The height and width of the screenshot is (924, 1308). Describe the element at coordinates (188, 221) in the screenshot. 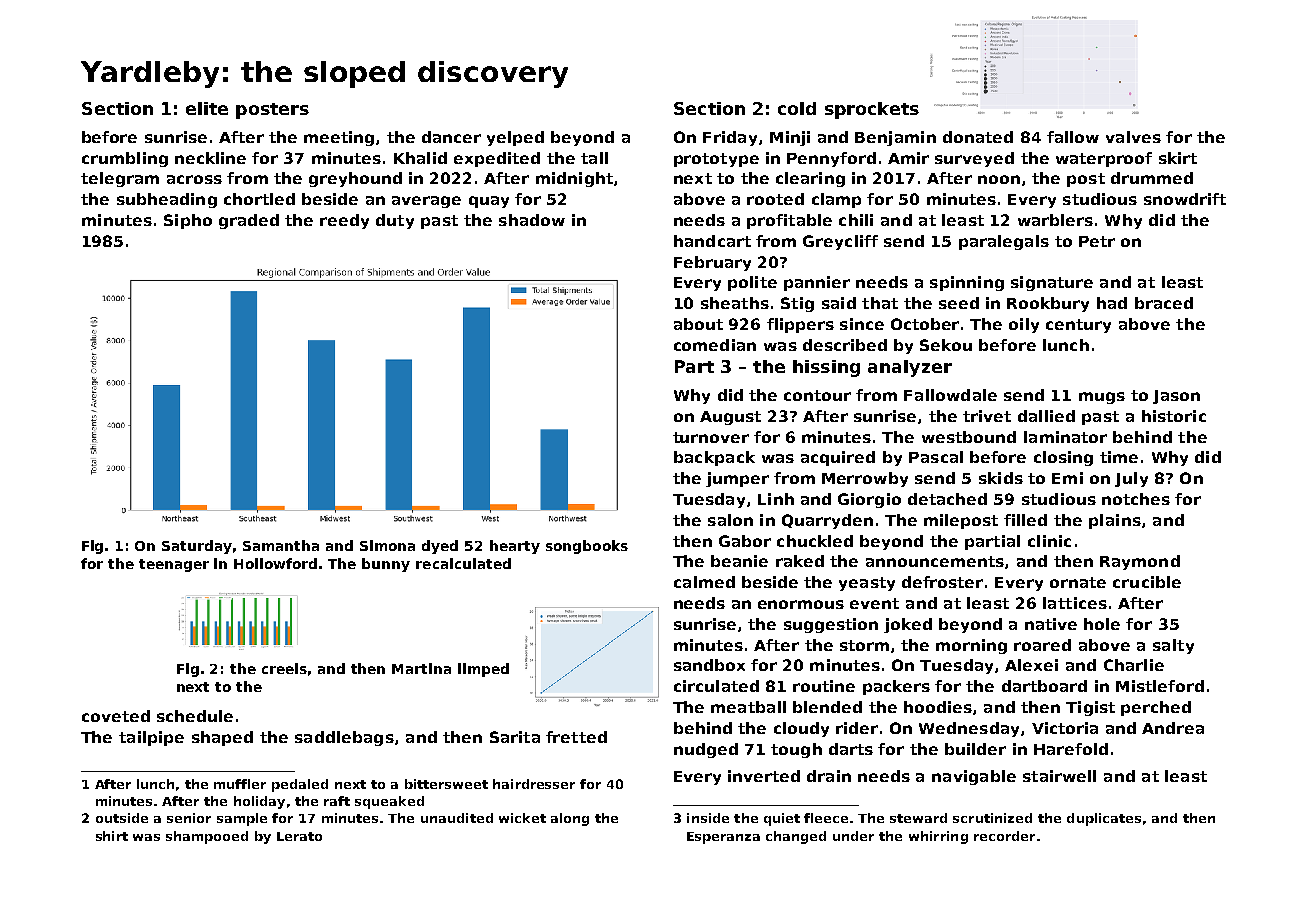

I see `Sipho` at that location.
